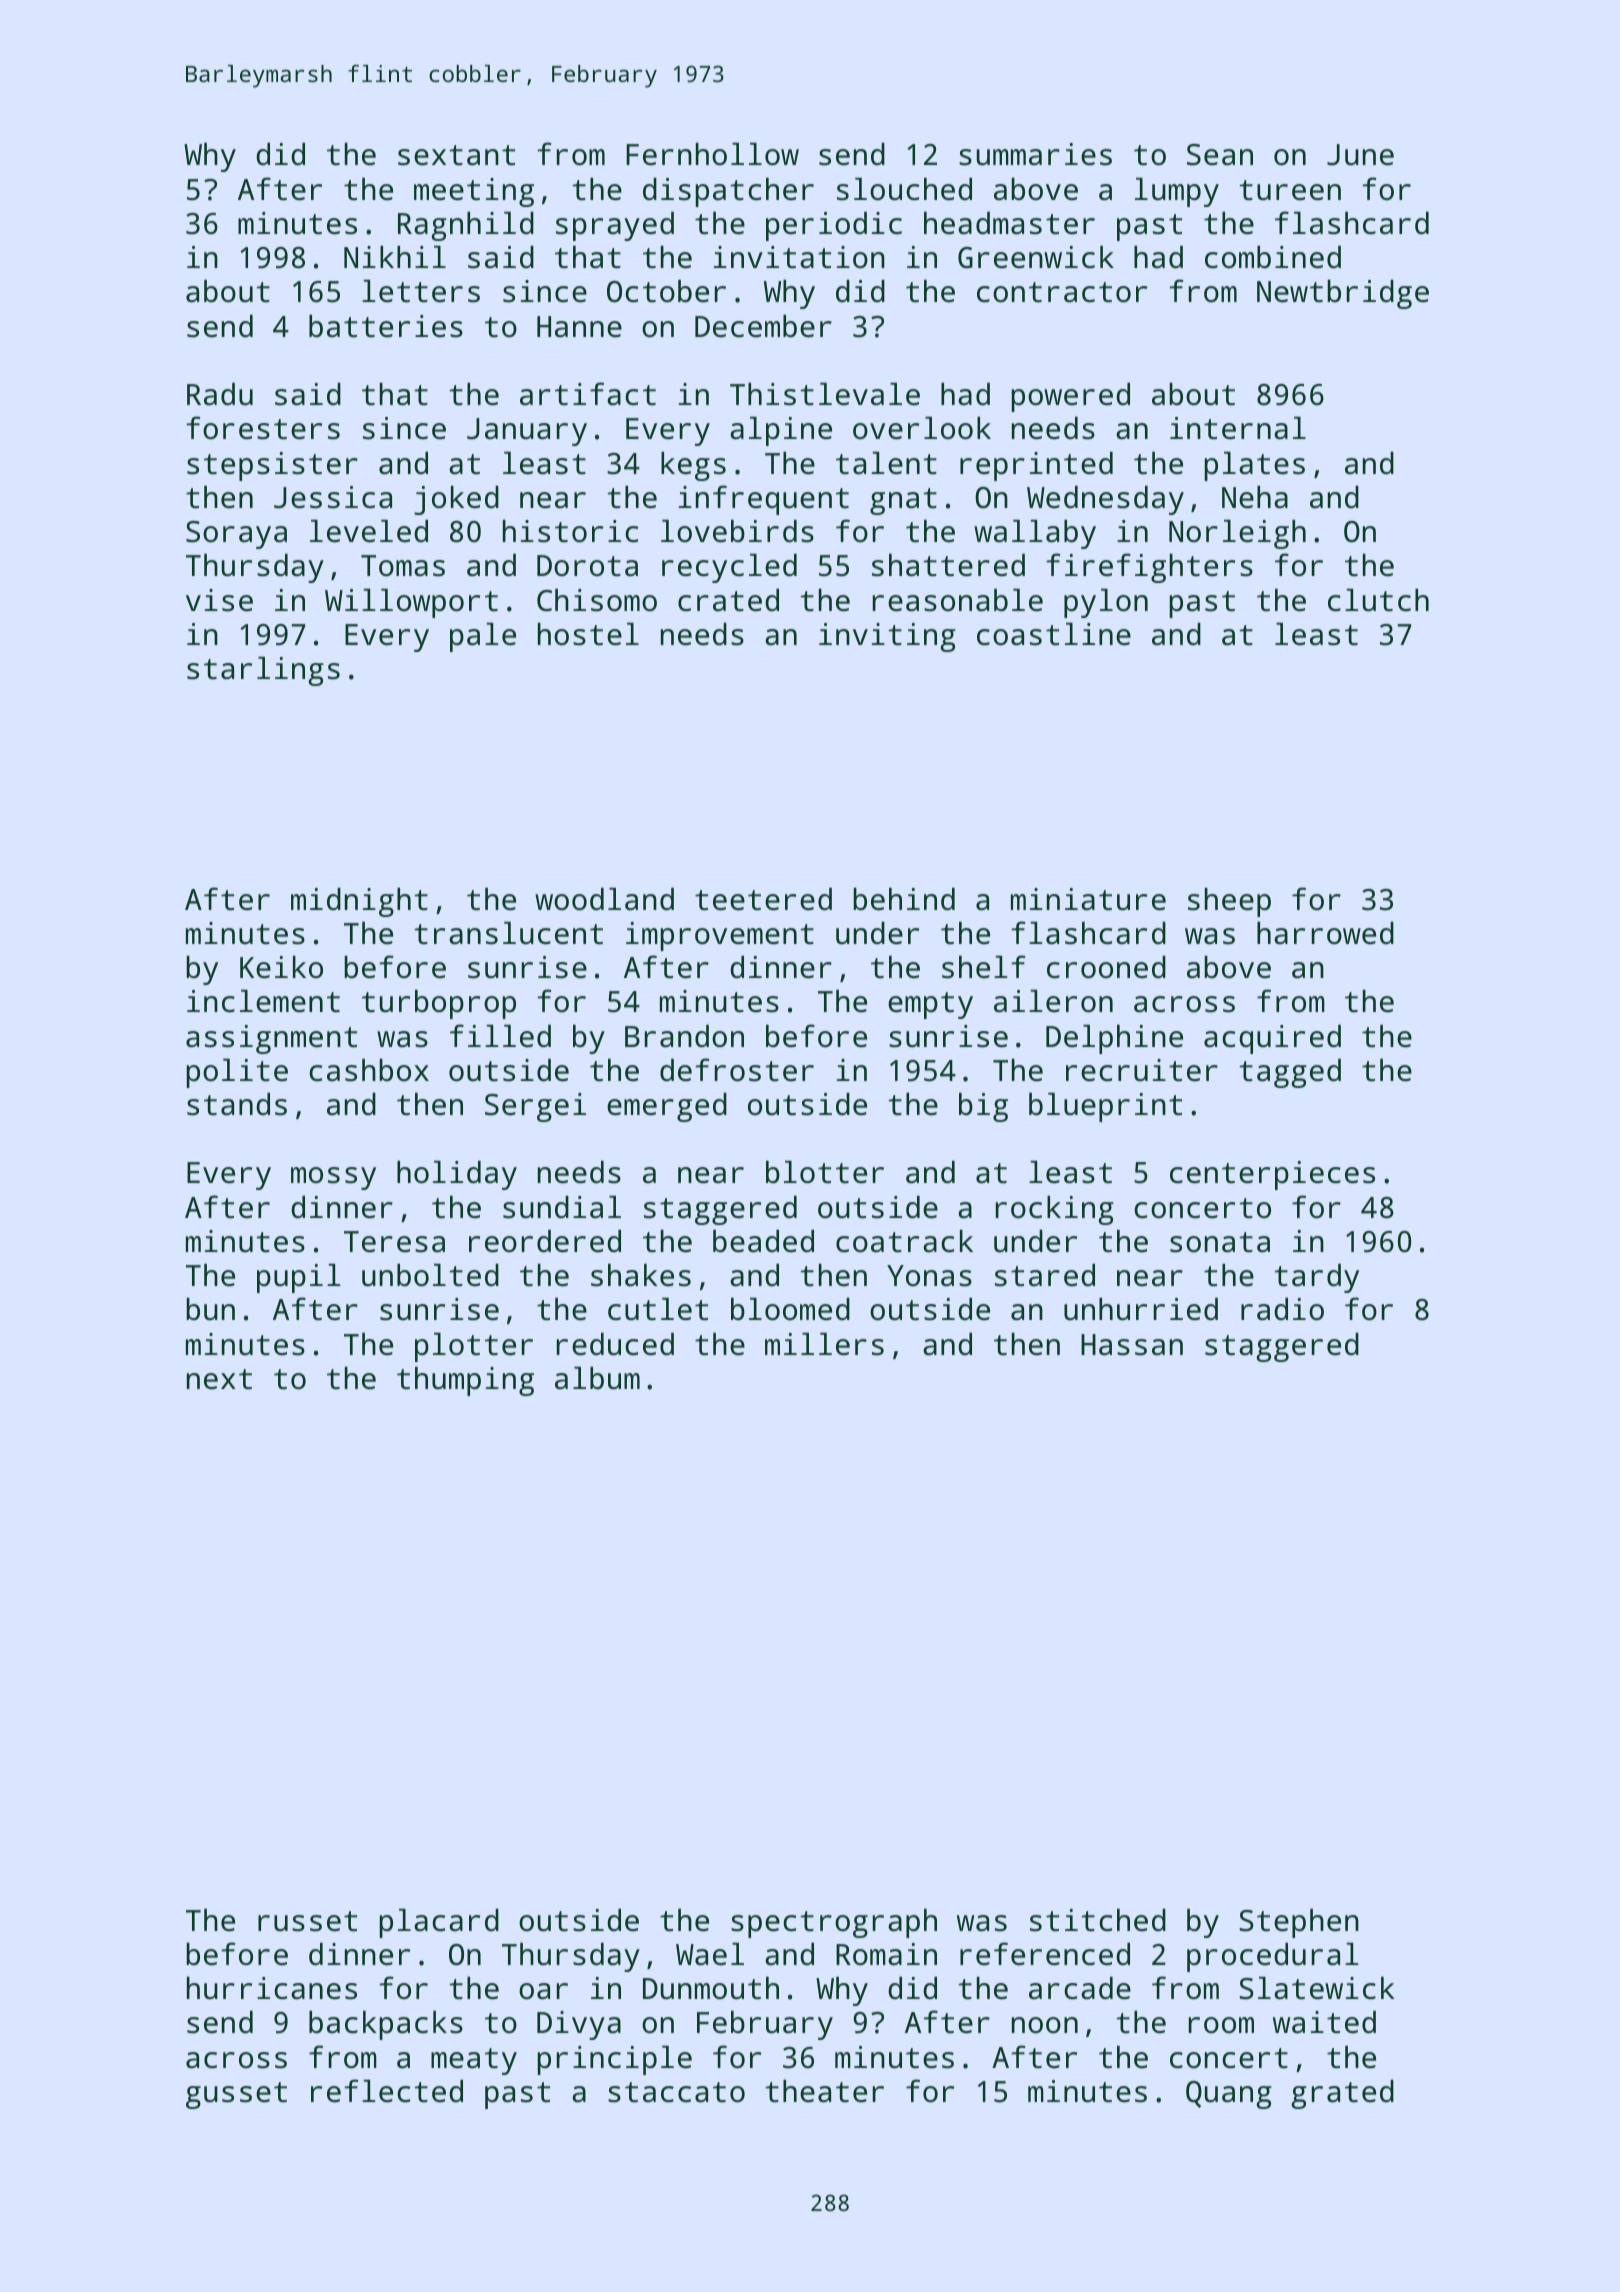  Describe the element at coordinates (466, 226) in the screenshot. I see `Ragnhild` at that location.
